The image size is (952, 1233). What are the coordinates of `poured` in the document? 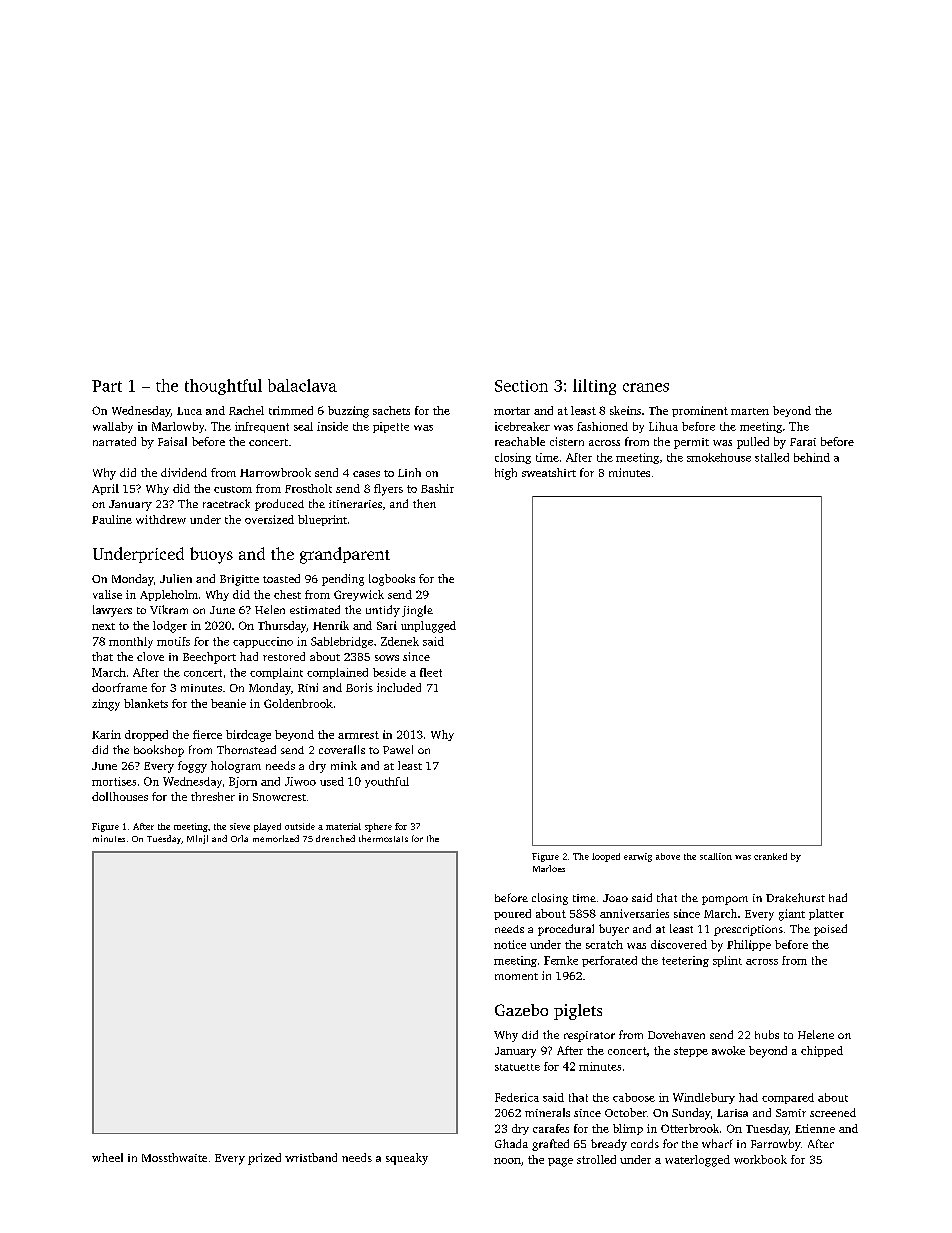 It's located at (512, 914).
